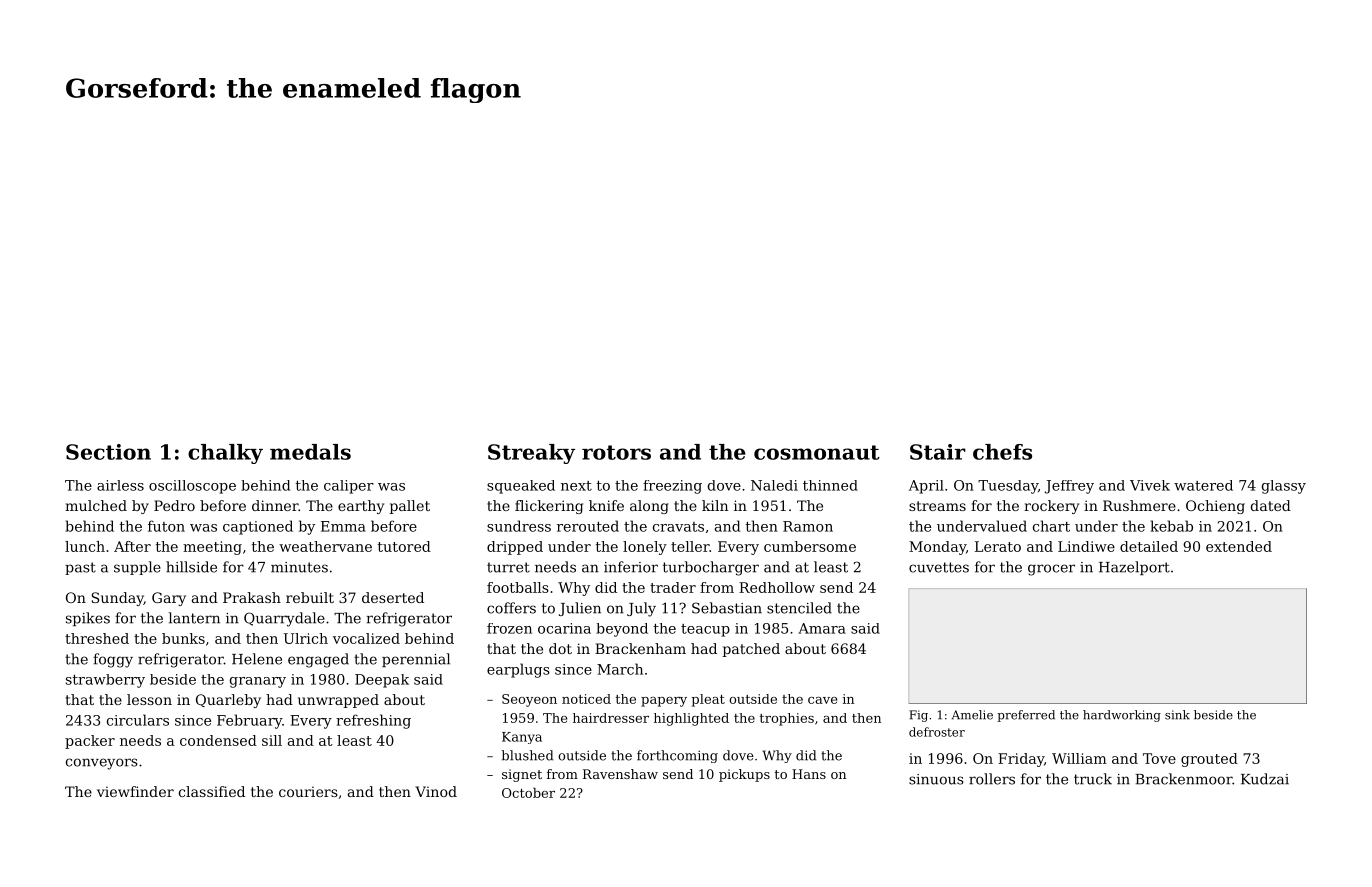  Describe the element at coordinates (972, 715) in the page. I see `Amelie` at that location.
